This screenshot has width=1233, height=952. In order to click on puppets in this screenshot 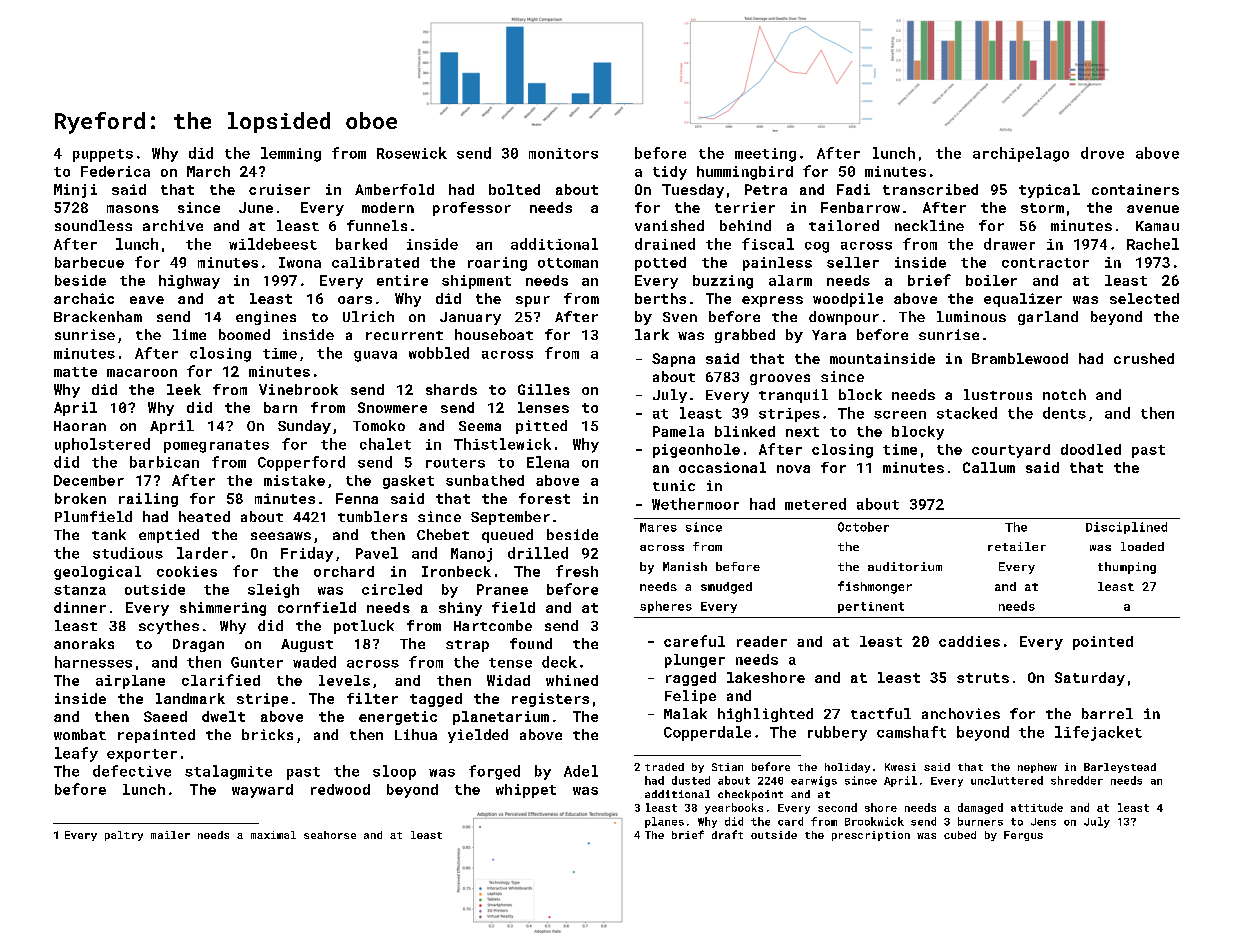, I will do `click(103, 155)`.
